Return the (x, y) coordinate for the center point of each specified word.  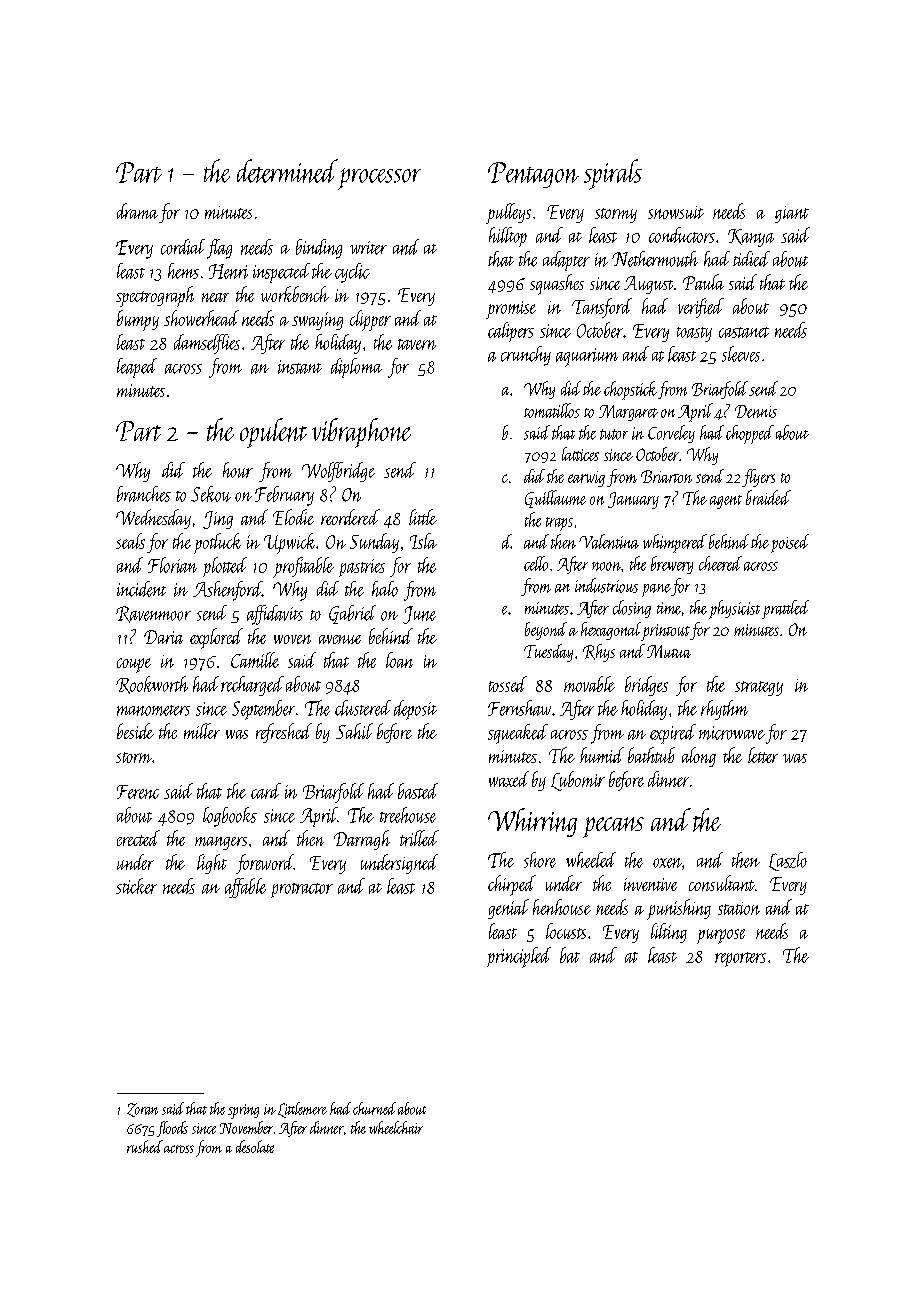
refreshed (284, 733)
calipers (511, 332)
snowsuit (676, 212)
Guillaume (555, 499)
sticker (136, 886)
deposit (415, 710)
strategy (759, 688)
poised (790, 543)
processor (379, 179)
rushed (145, 1146)
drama (137, 211)
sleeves (741, 354)
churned (374, 1108)
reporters (740, 959)
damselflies (207, 344)
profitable (303, 567)
